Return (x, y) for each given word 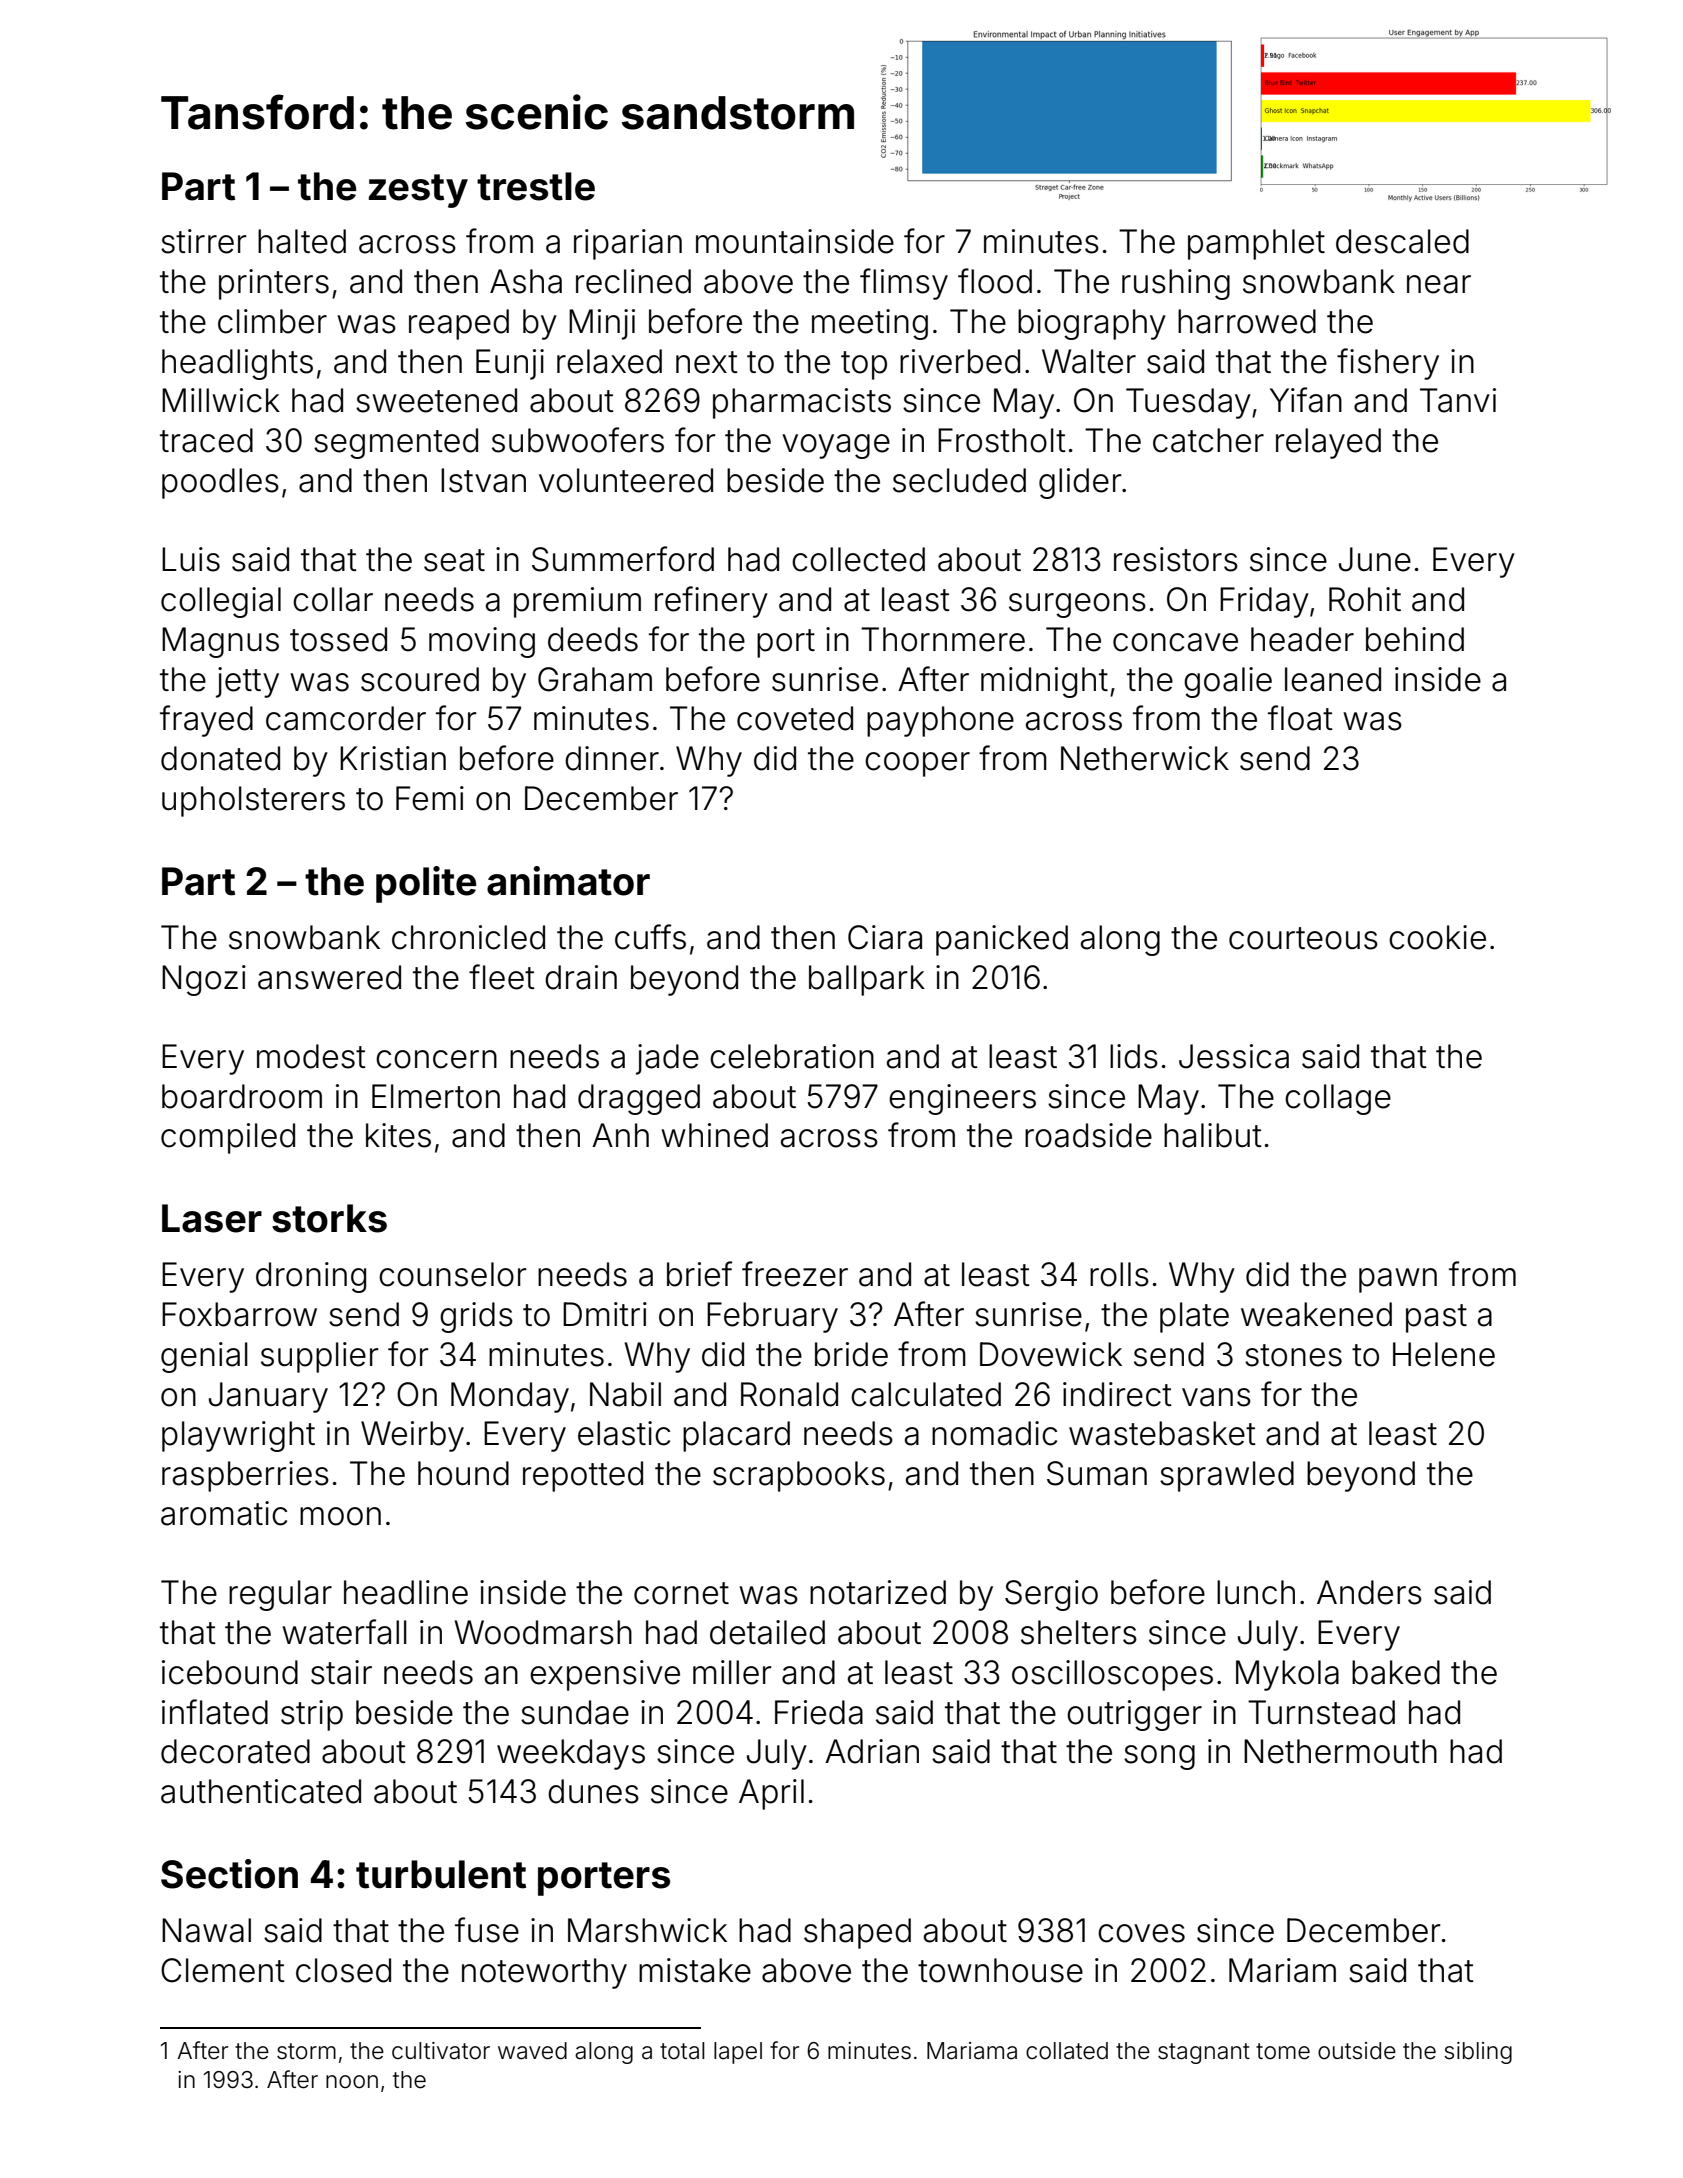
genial (204, 1357)
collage (1338, 1099)
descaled (1402, 241)
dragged (639, 1099)
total (682, 2051)
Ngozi (204, 980)
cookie (1437, 937)
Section (229, 1874)
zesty (418, 191)
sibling (1478, 2053)
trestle (536, 186)
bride (851, 1354)
